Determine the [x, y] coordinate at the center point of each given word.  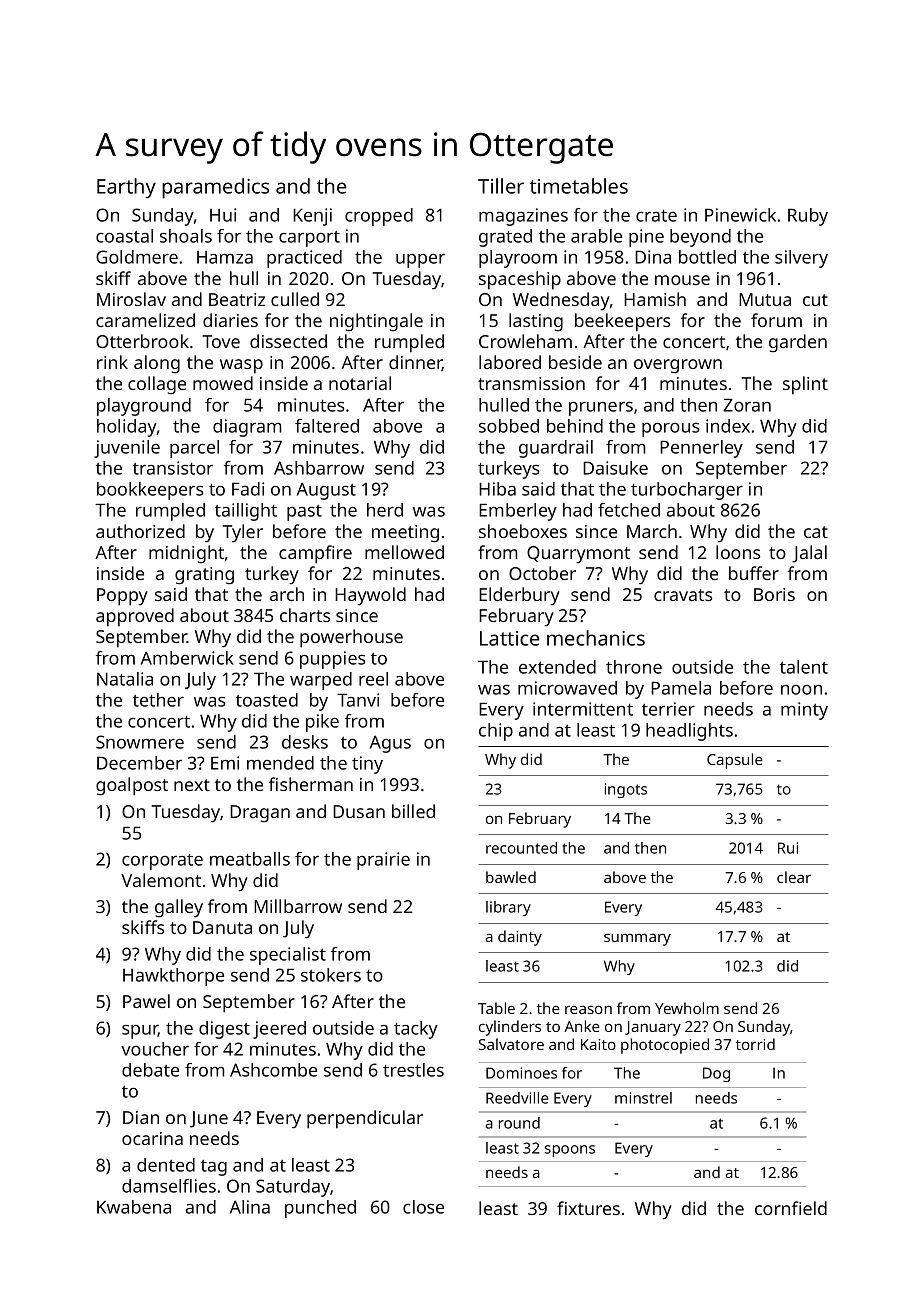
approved [135, 617]
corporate [162, 862]
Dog [716, 1074]
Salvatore [511, 1044]
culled [295, 299]
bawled [511, 877]
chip [496, 732]
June [209, 1119]
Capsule [735, 761]
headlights [689, 732]
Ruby [808, 217]
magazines [523, 217]
